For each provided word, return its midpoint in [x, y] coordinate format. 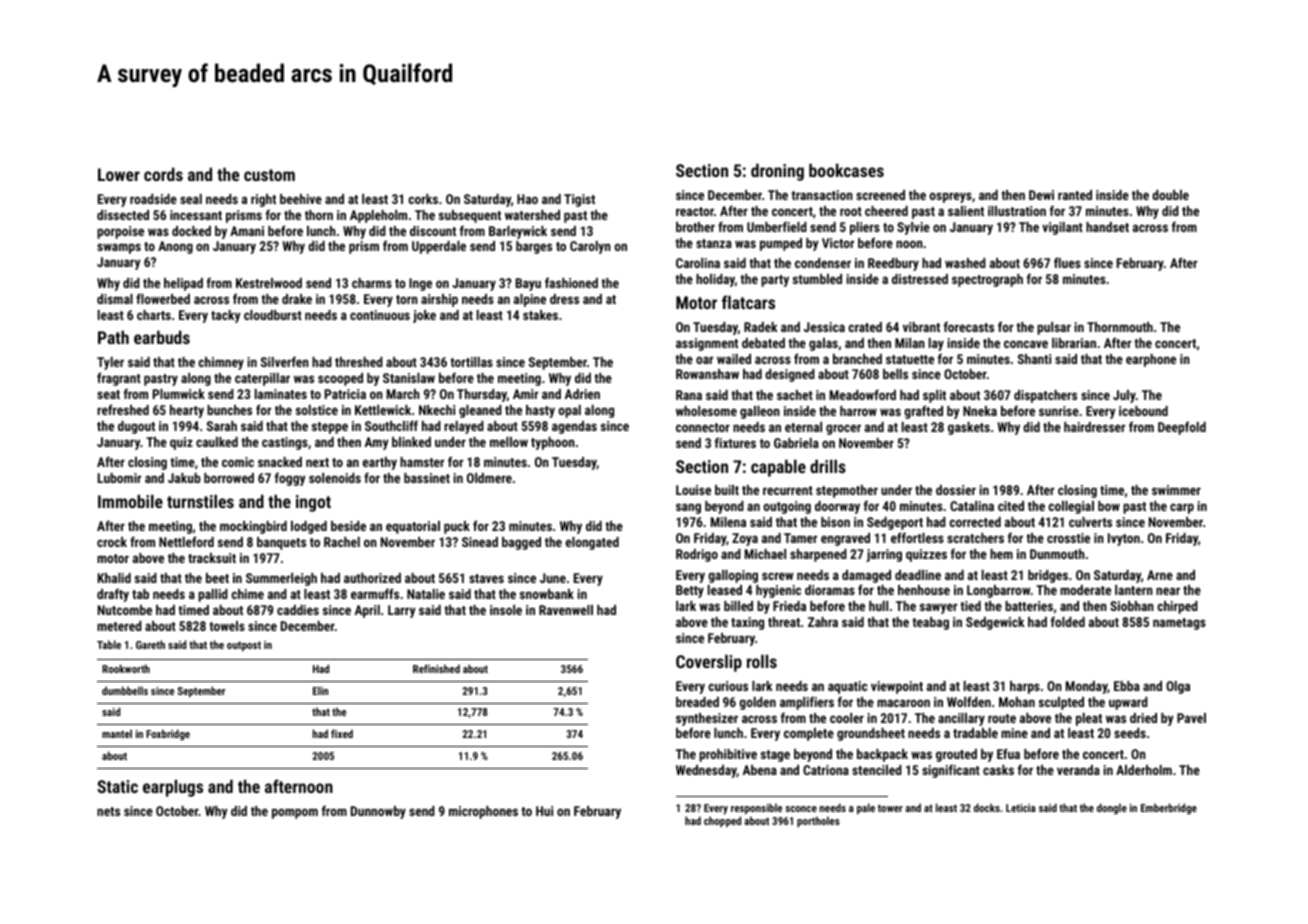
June [553, 578]
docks [987, 807]
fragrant [119, 379]
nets [108, 811]
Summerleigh [281, 579]
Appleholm [378, 216]
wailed [734, 359]
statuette [910, 359]
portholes [818, 822]
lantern [1134, 590]
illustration [1017, 211]
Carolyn [590, 247]
